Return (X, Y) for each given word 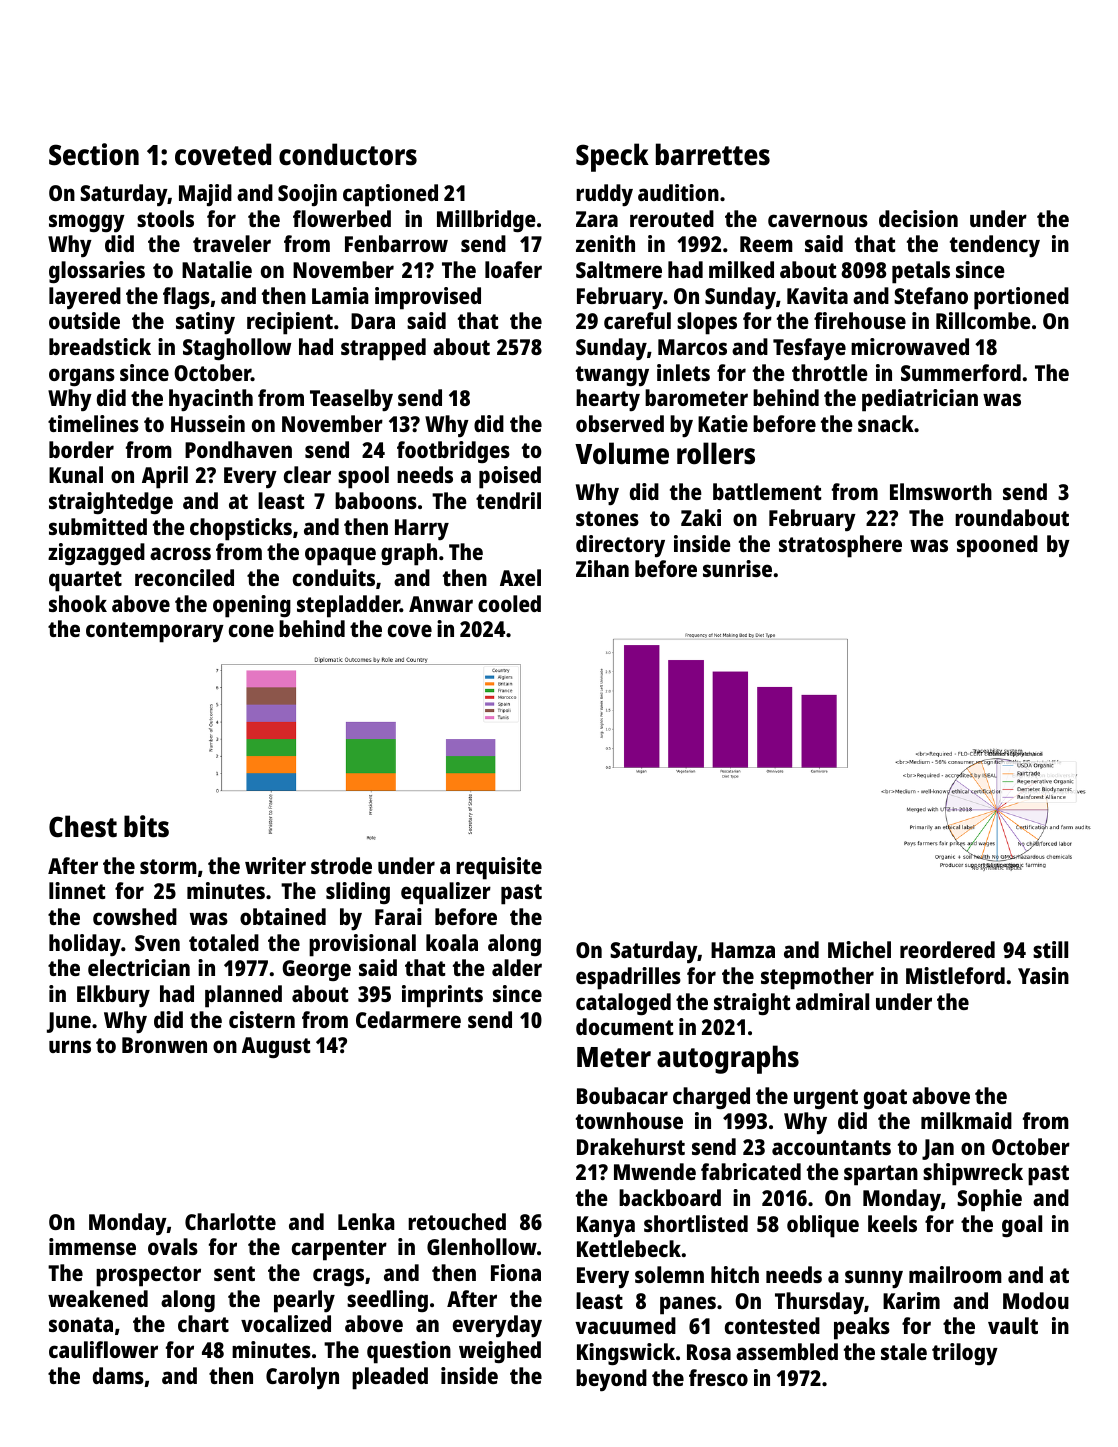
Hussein (208, 423)
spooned (997, 546)
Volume (622, 453)
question (409, 1352)
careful (637, 320)
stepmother (817, 978)
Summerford (961, 372)
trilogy (965, 1354)
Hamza (743, 950)
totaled (224, 942)
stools (165, 218)
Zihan (602, 568)
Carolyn (302, 1378)
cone (251, 630)
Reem (766, 244)
